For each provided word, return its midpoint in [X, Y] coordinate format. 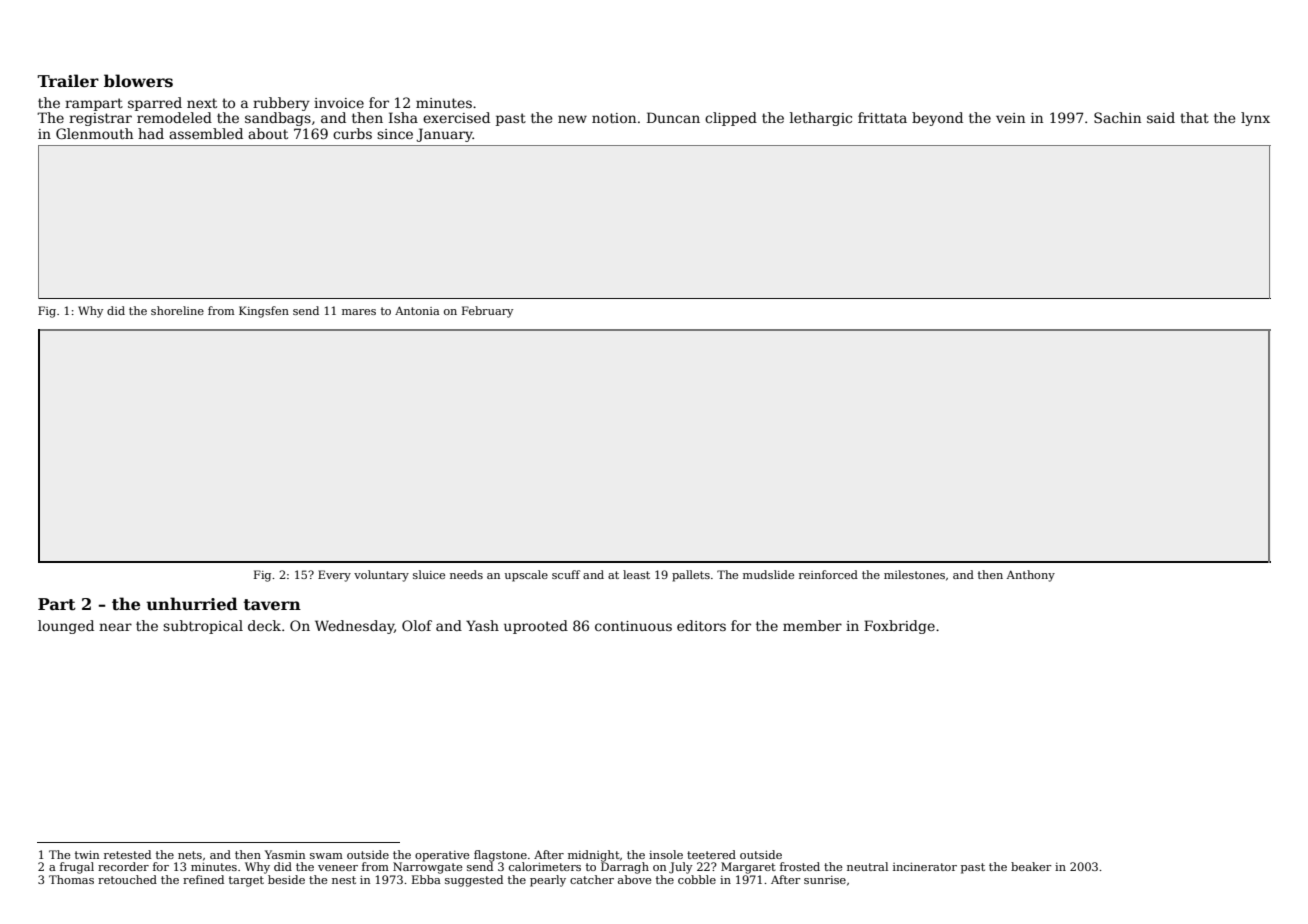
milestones [914, 574]
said [1161, 117]
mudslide [768, 574]
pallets [691, 576]
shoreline [177, 310]
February [487, 312]
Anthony [1031, 576]
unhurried [192, 604]
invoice [339, 103]
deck [264, 625]
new [572, 119]
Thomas [71, 879]
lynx [1255, 119]
